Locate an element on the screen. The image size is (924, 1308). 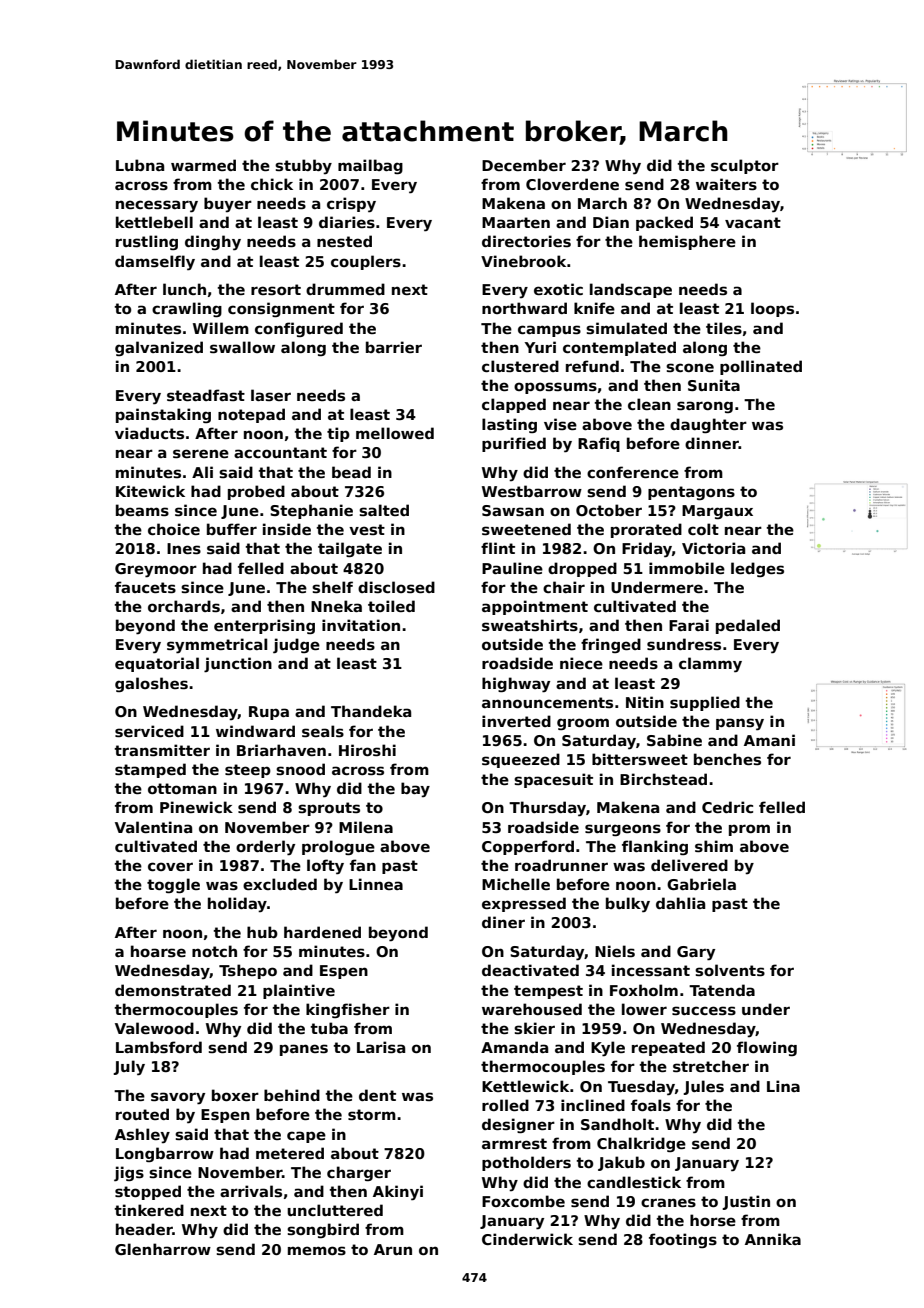
tiles is located at coordinates (724, 328).
